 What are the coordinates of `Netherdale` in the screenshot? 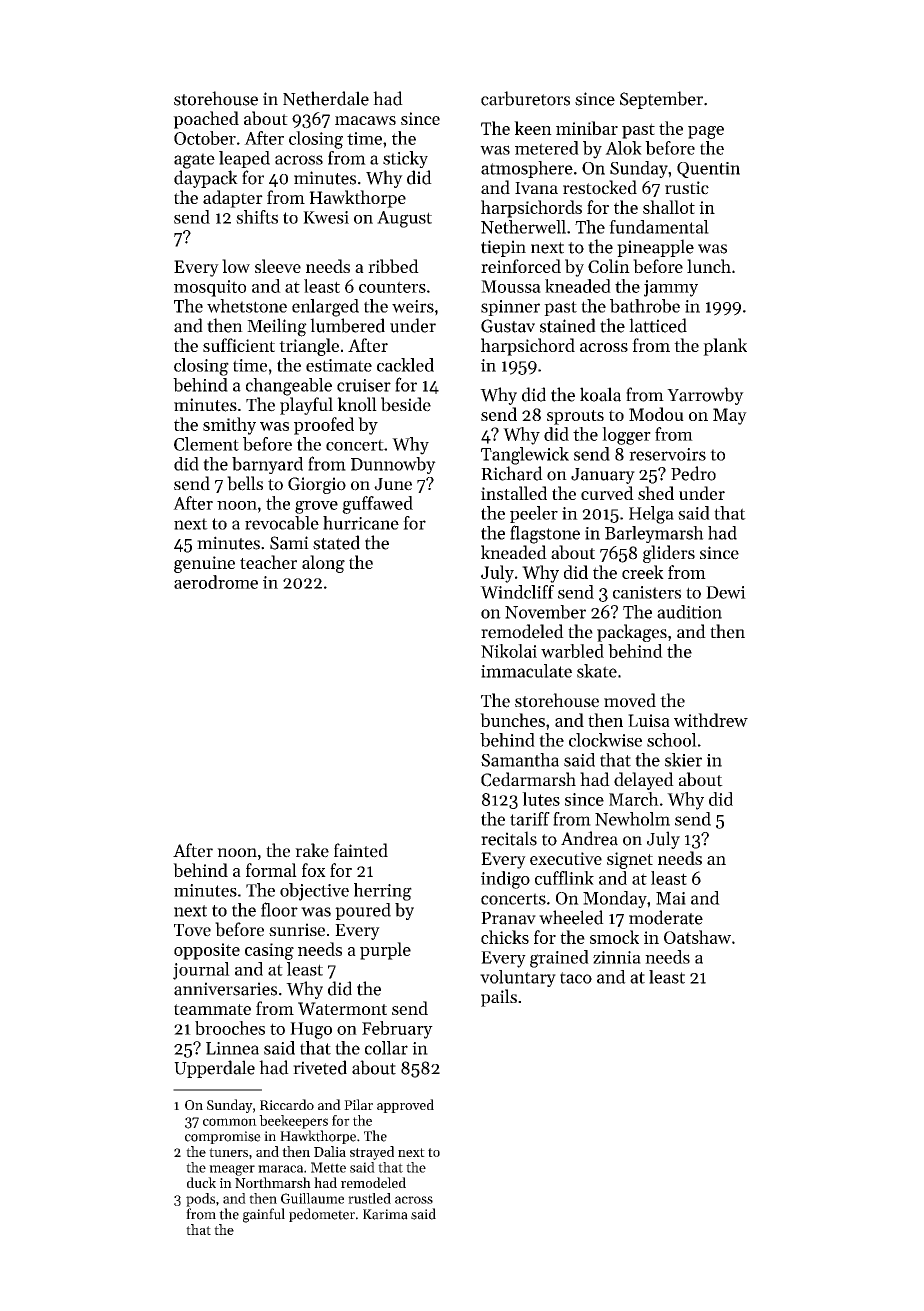 It's located at (326, 98).
